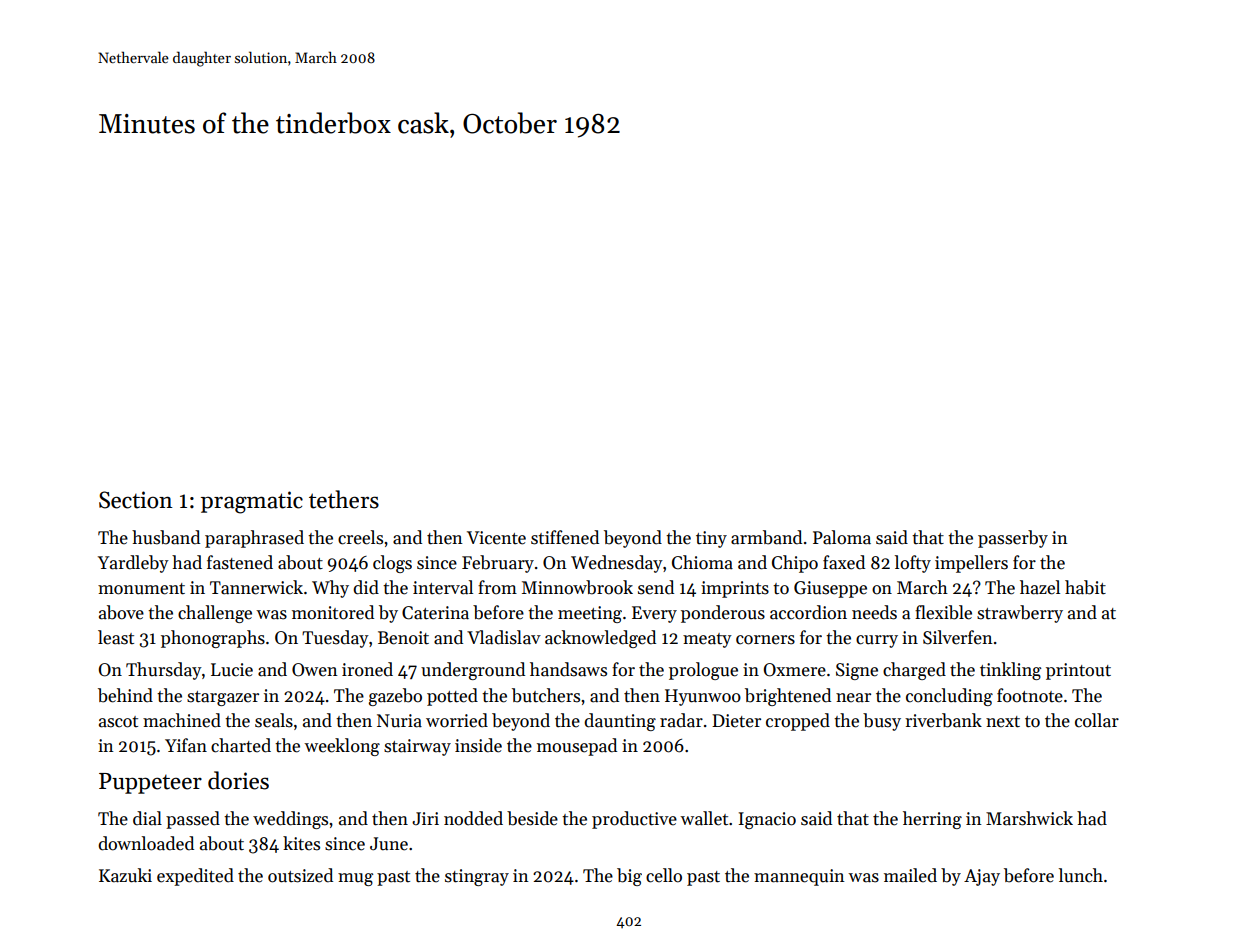 The width and height of the screenshot is (1233, 952). I want to click on tethers, so click(344, 499).
